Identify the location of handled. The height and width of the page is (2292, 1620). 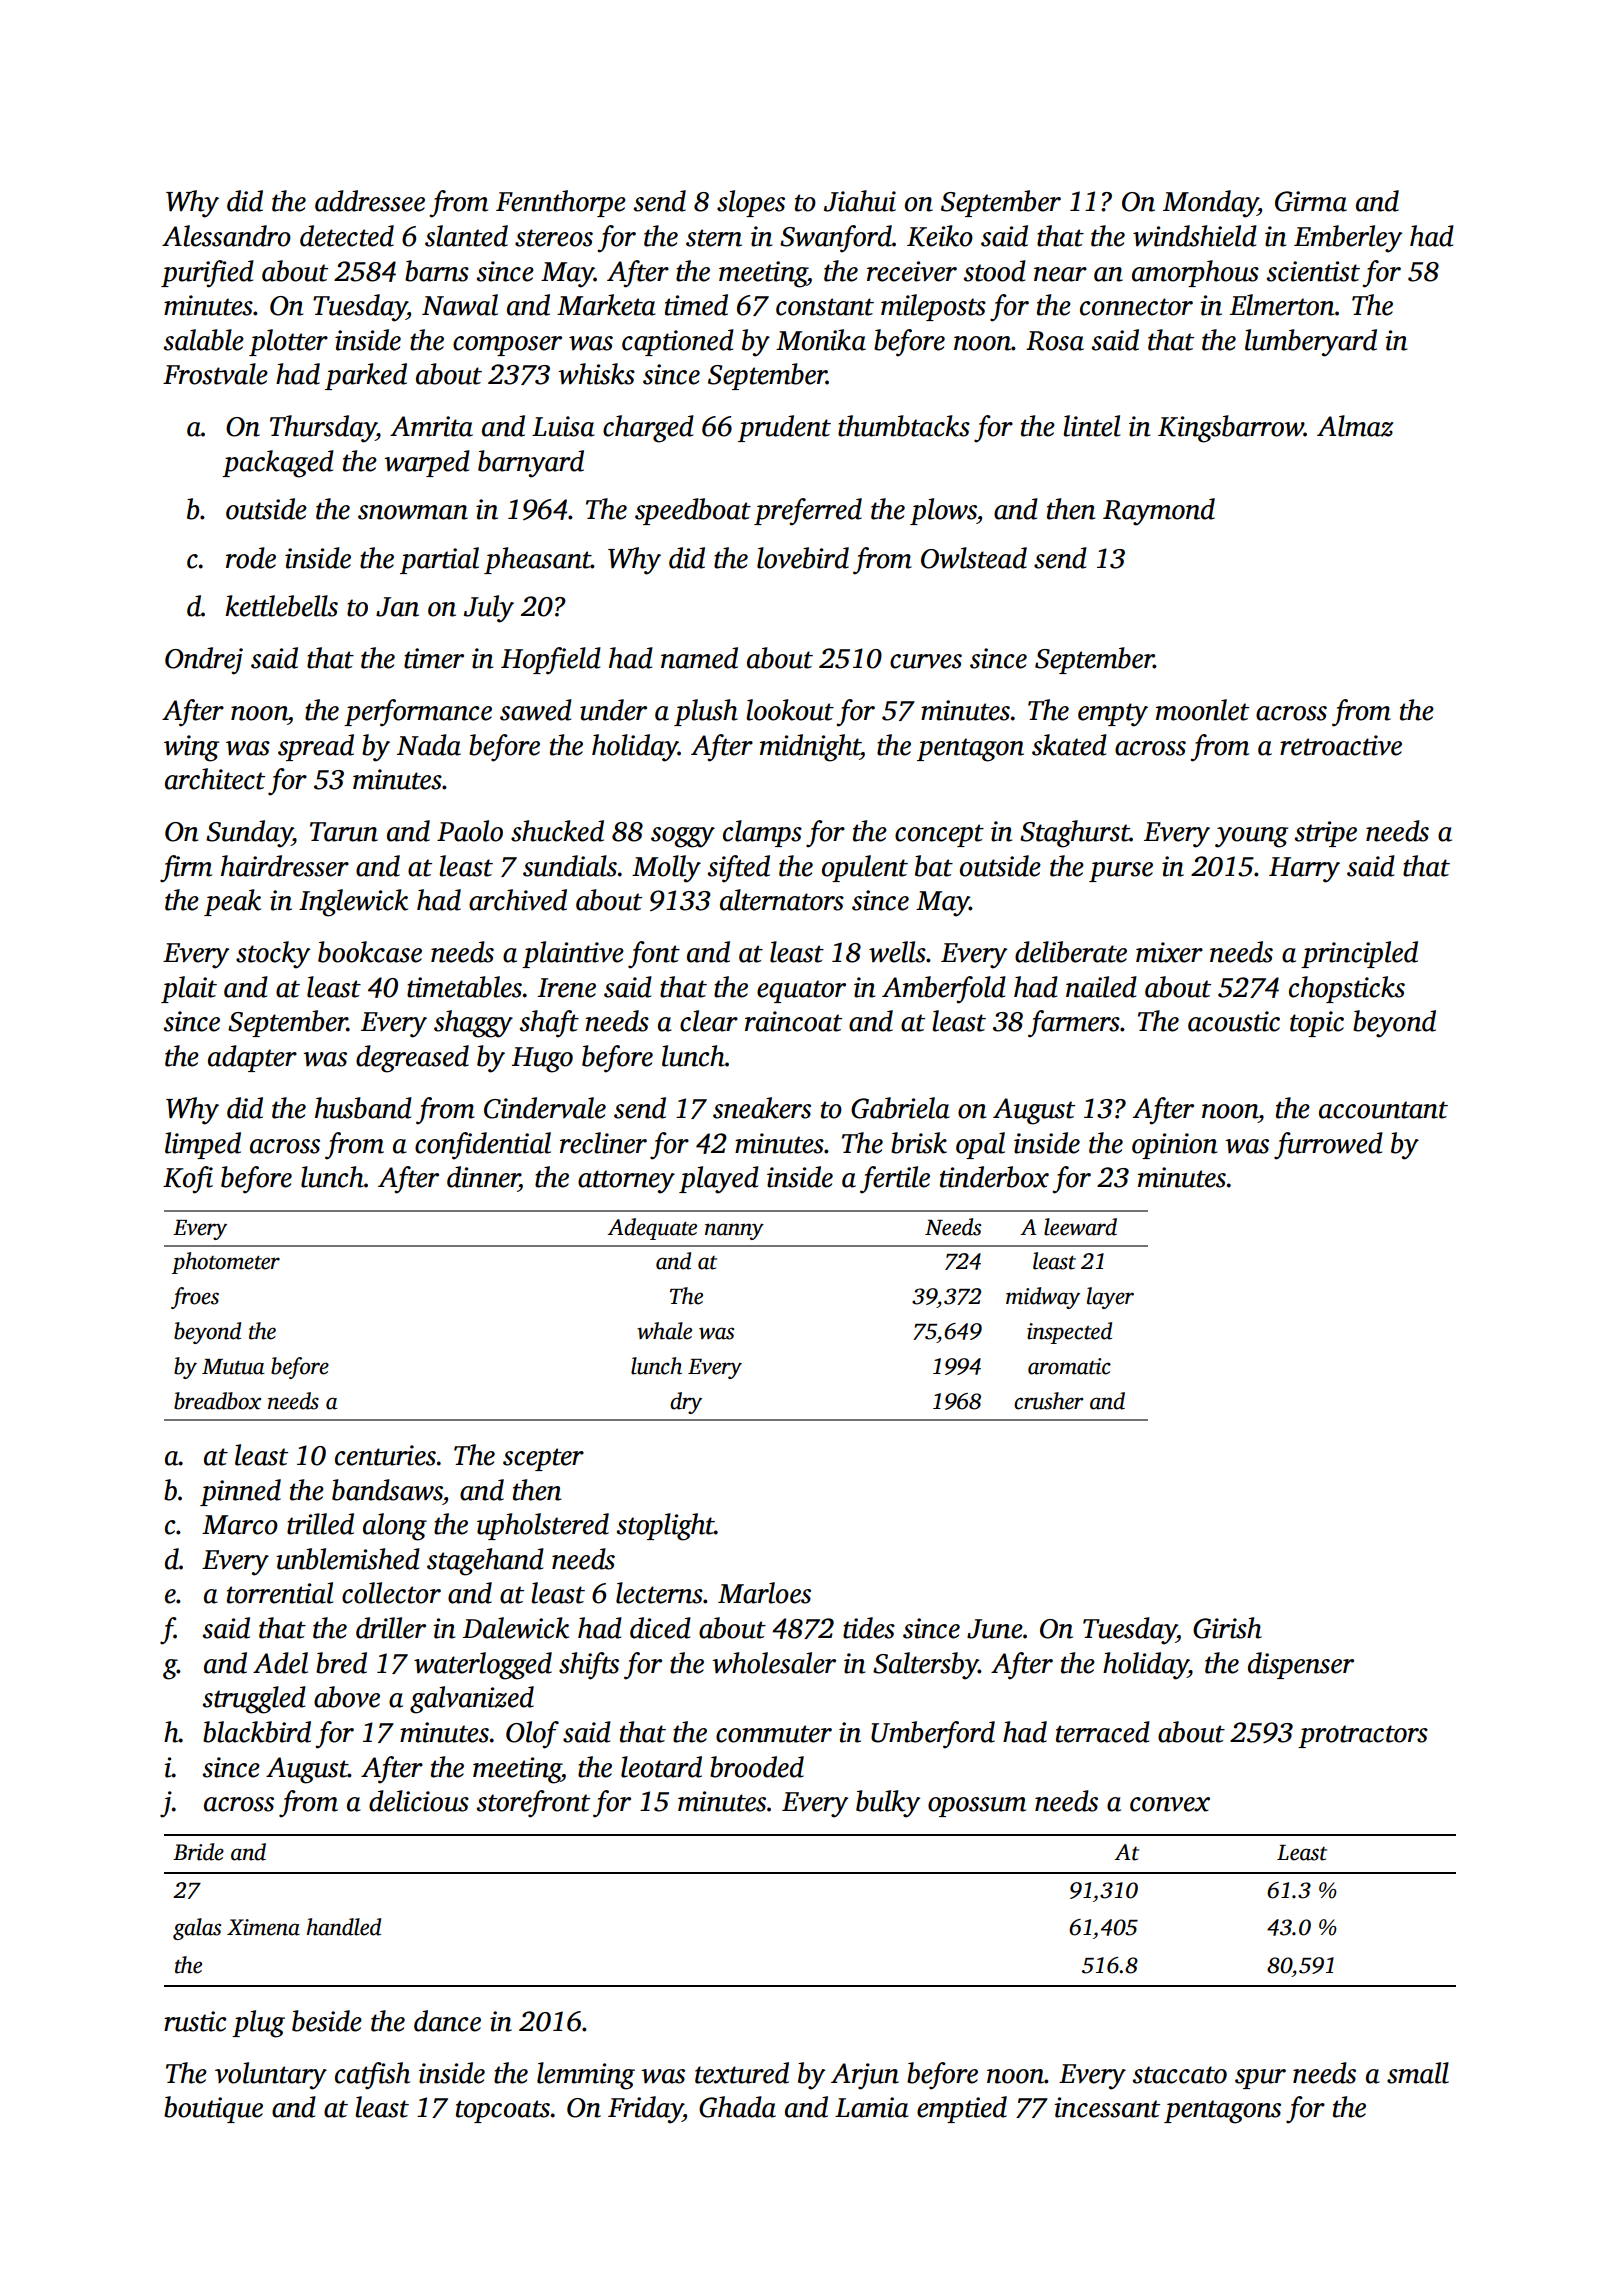
(344, 1927).
